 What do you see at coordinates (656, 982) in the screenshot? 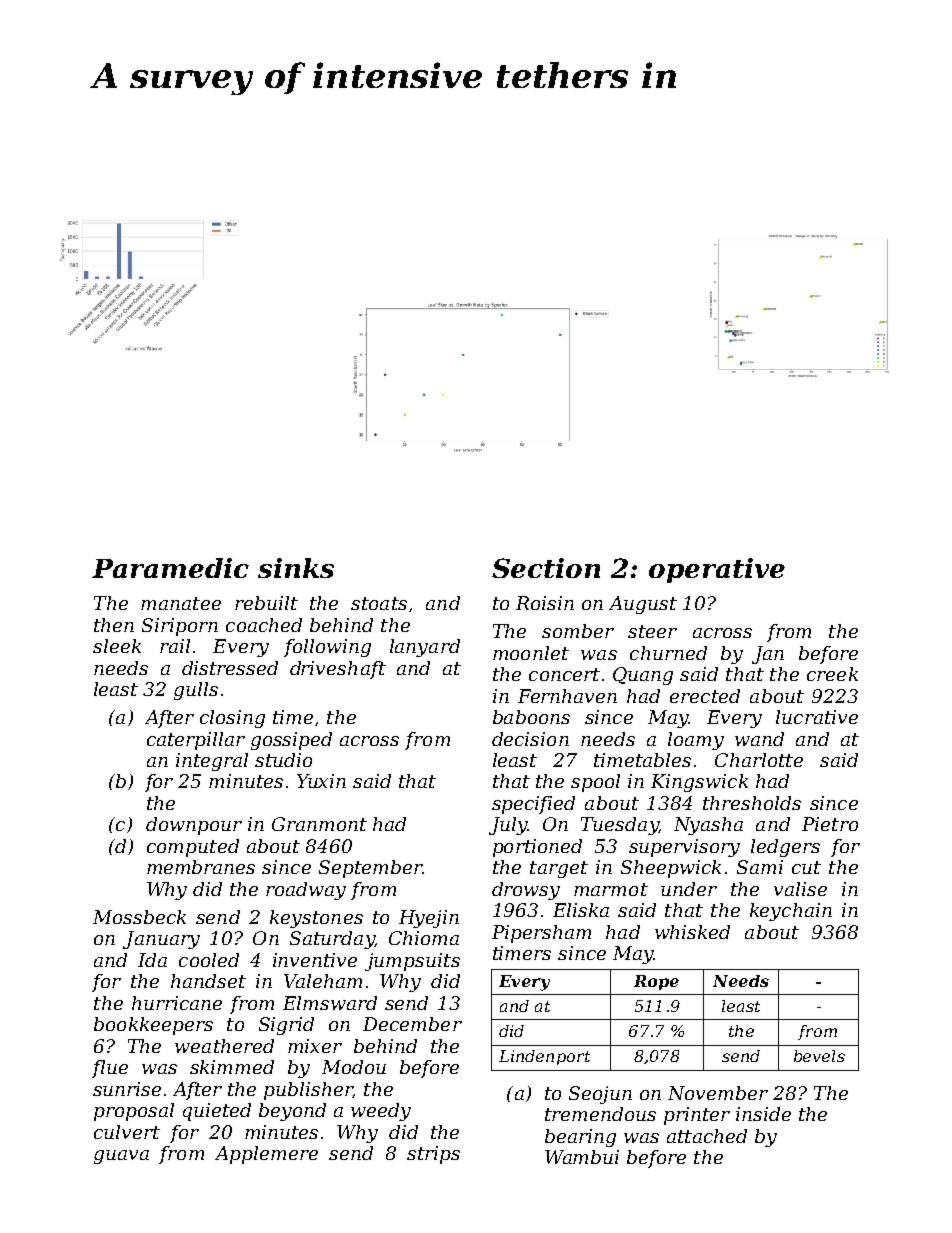
I see `Rope` at bounding box center [656, 982].
